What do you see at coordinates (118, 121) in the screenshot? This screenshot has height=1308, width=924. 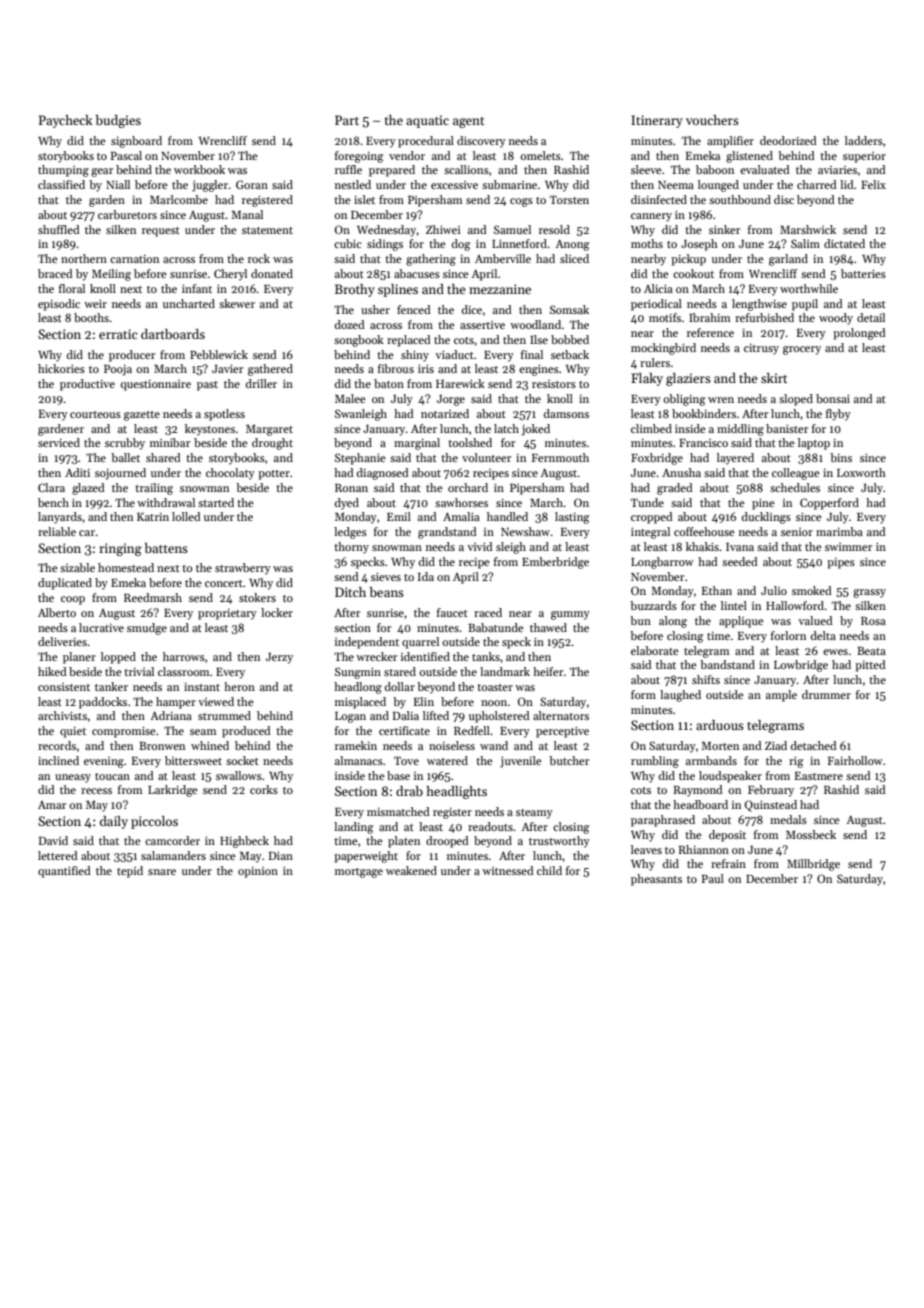 I see `budgies` at bounding box center [118, 121].
